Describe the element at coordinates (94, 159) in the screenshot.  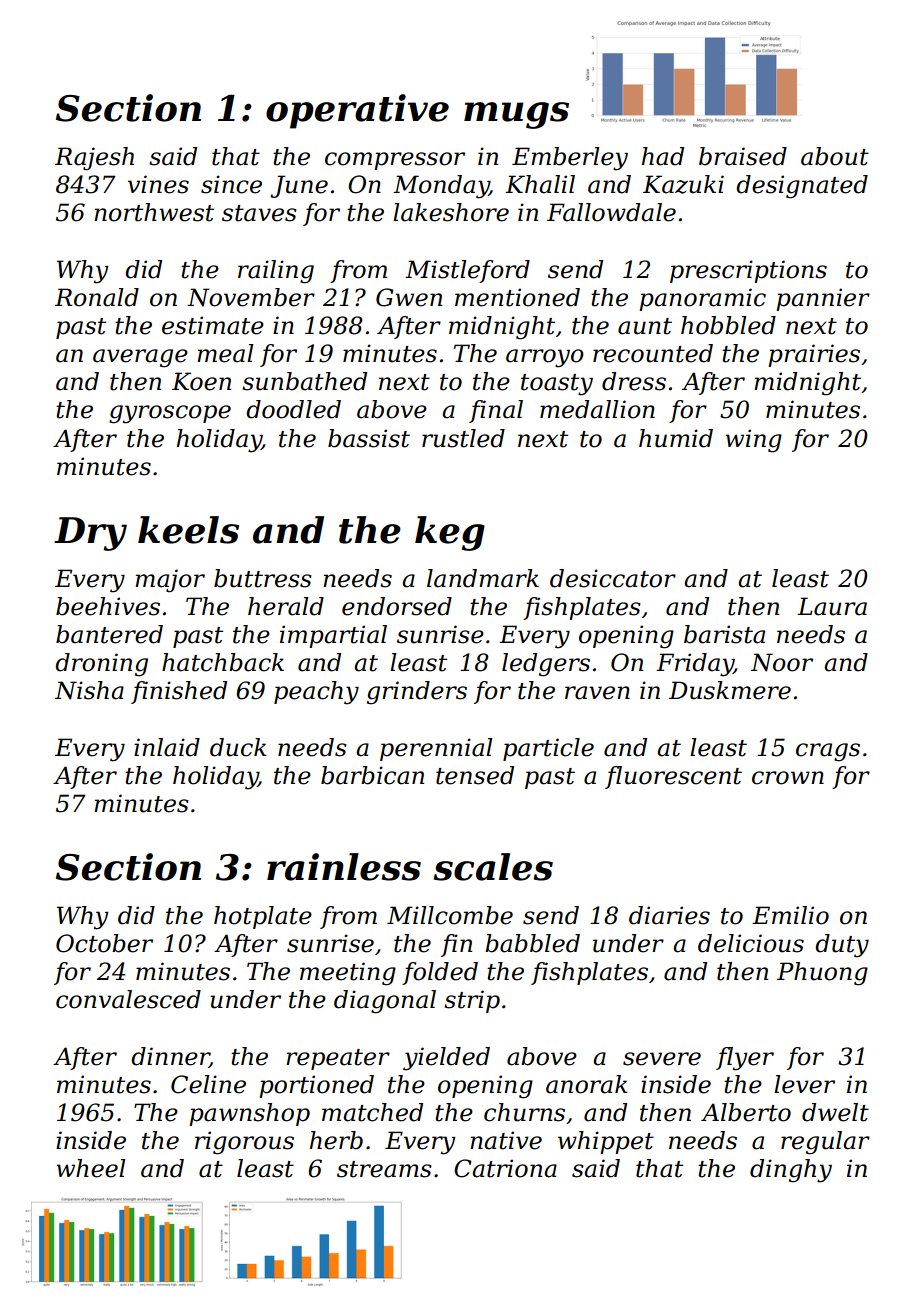
I see `Rajesh` at that location.
